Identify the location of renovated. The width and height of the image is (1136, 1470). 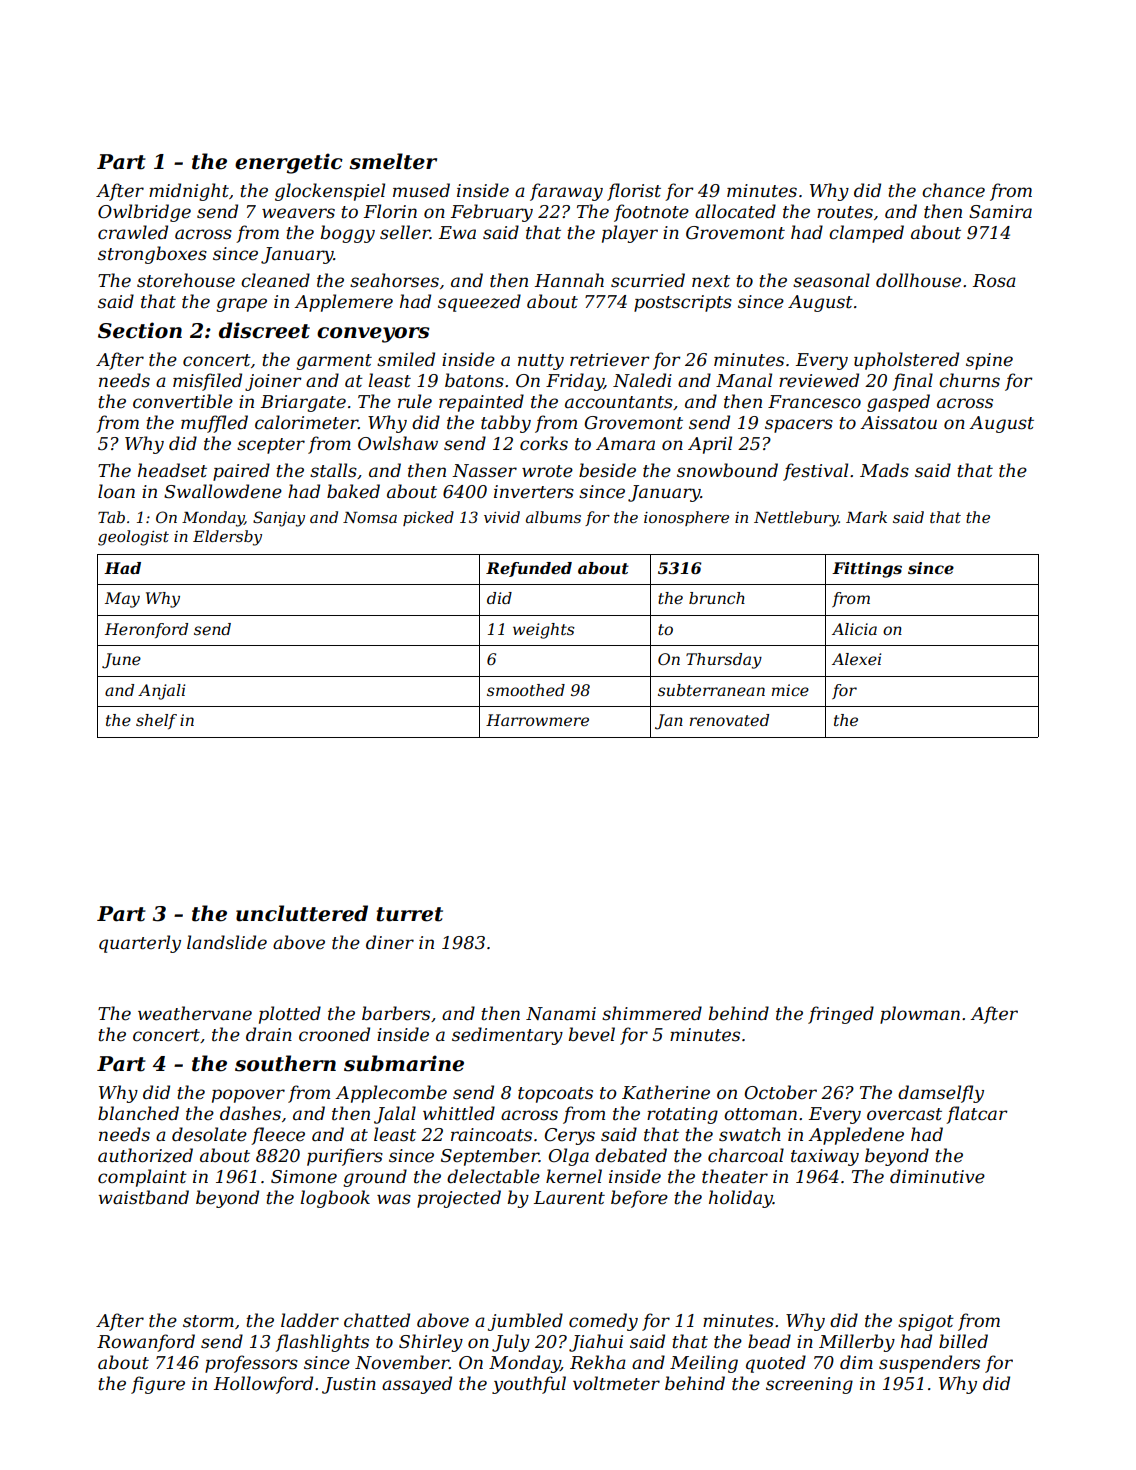
(729, 720).
